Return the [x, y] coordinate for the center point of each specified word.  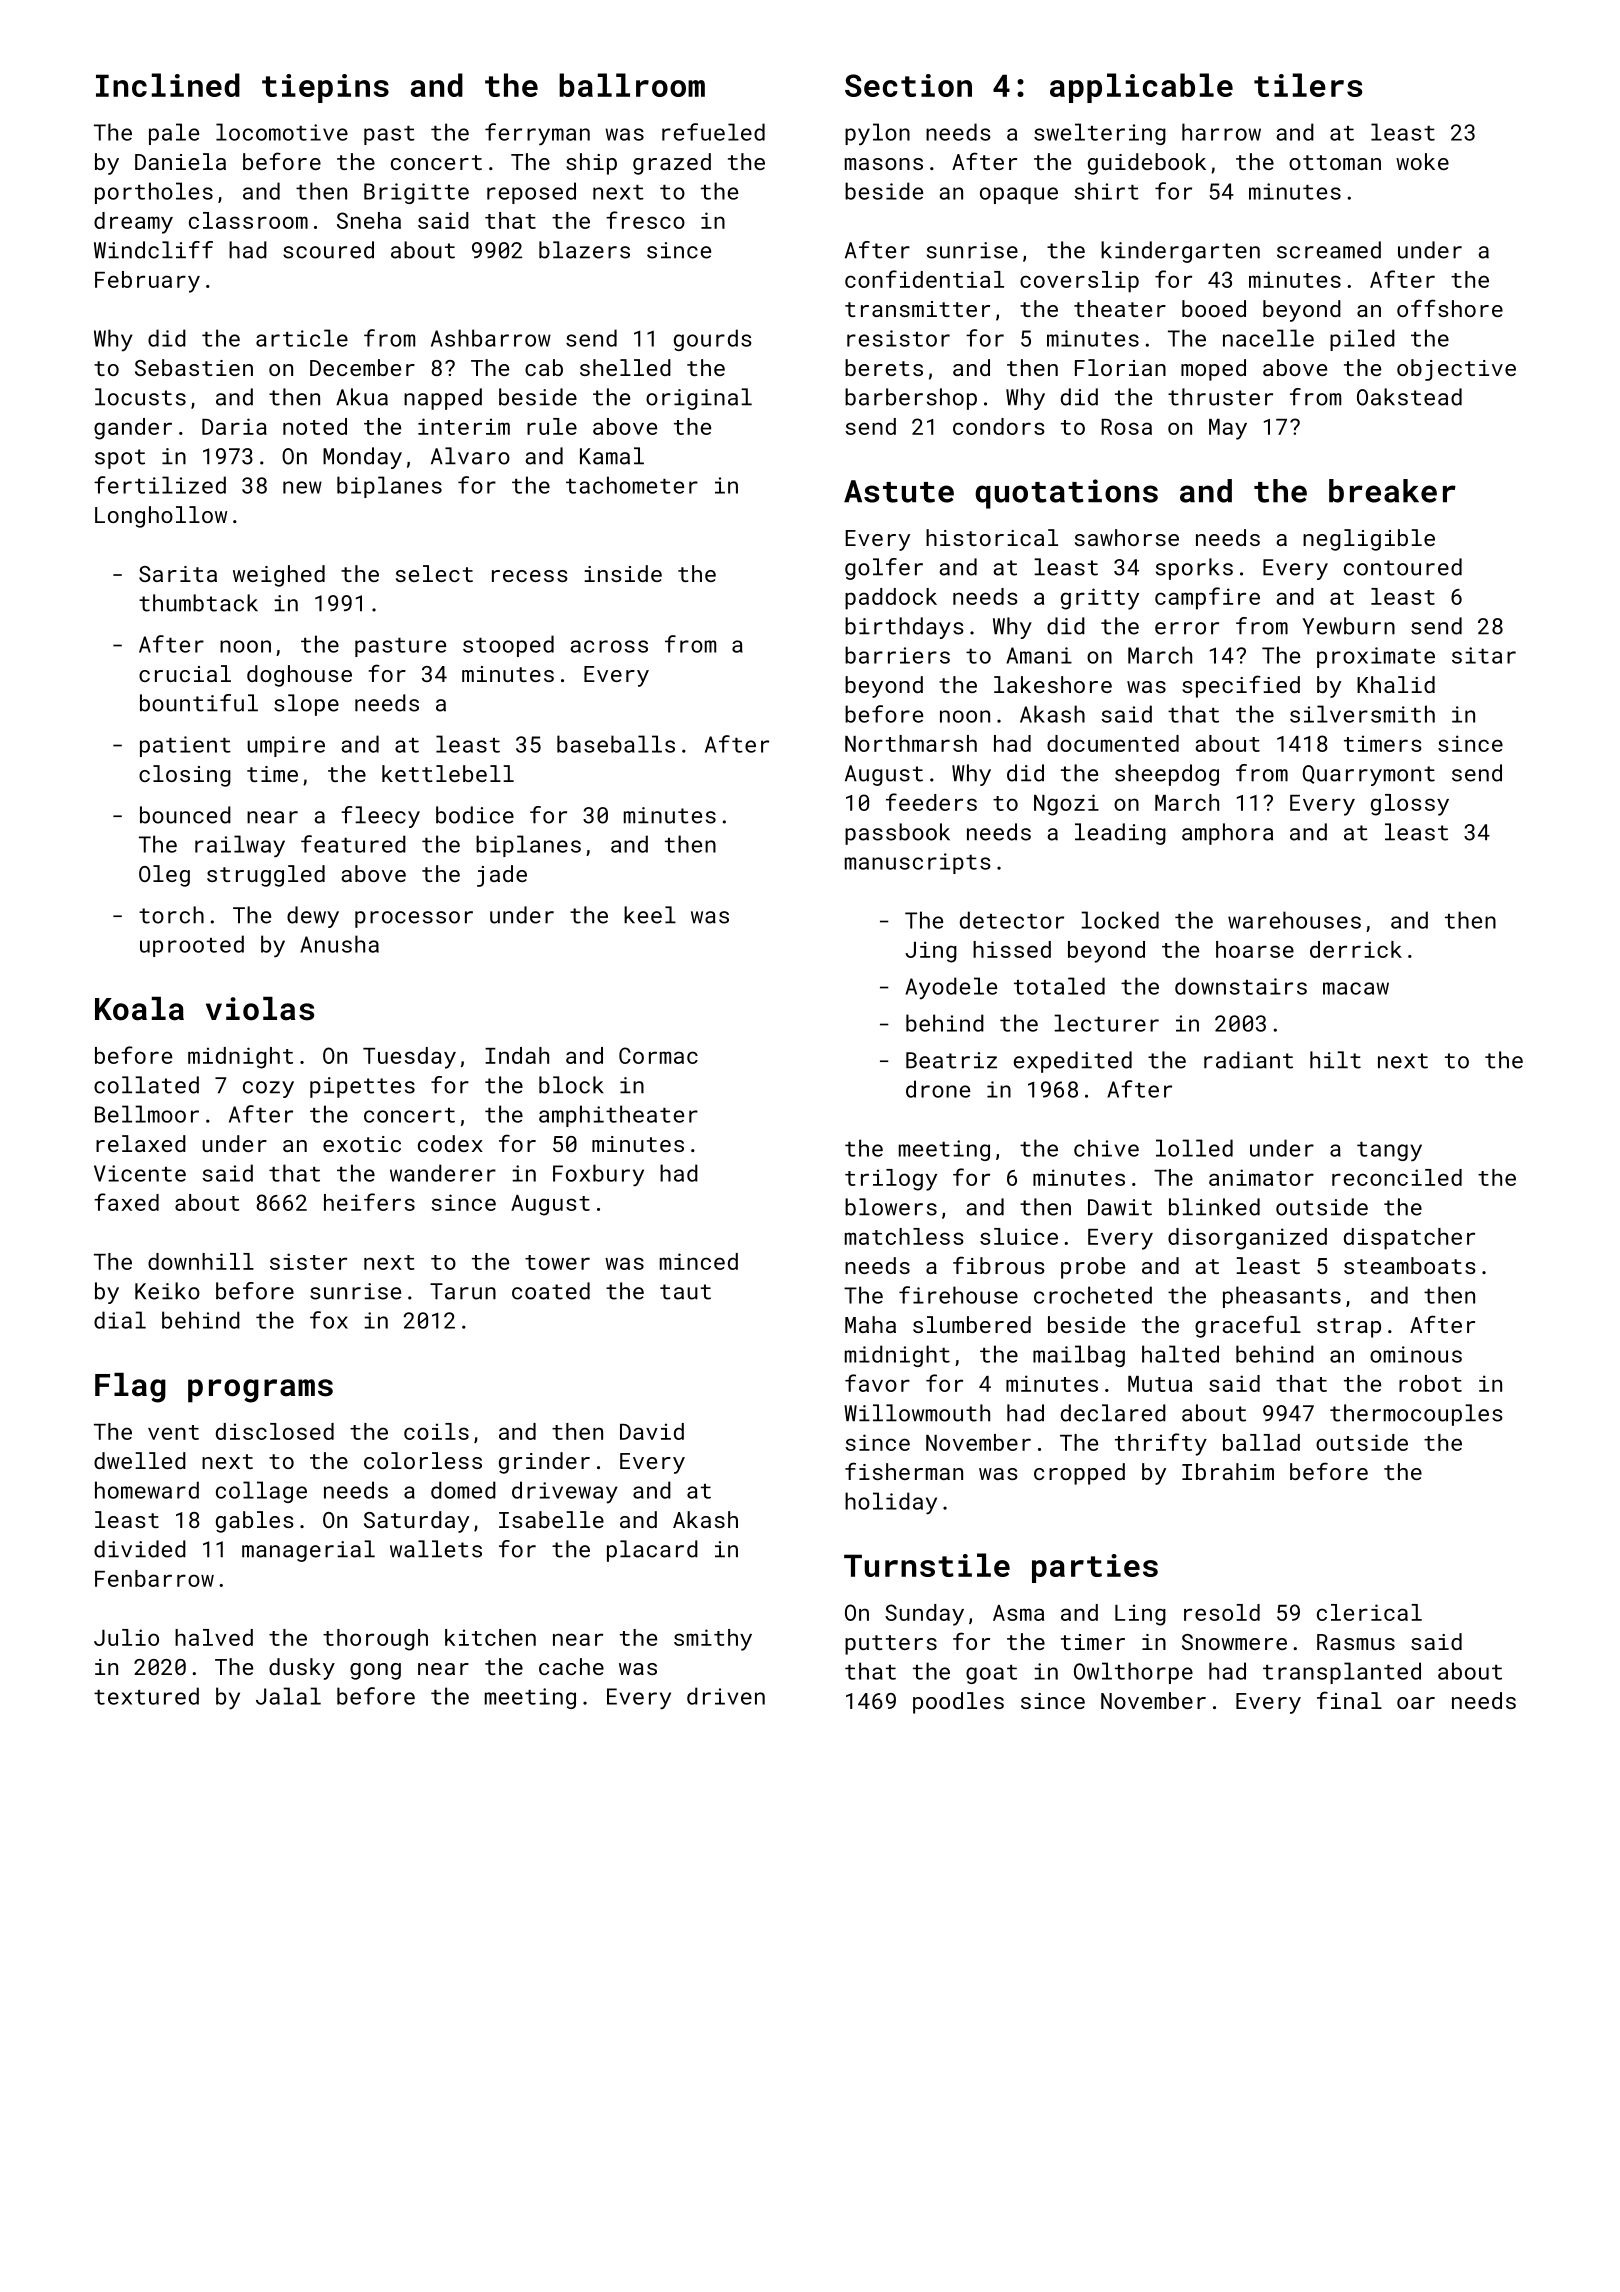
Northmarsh [911, 743]
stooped [508, 646]
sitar [1484, 655]
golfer [884, 569]
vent [173, 1432]
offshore [1450, 308]
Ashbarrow [491, 338]
